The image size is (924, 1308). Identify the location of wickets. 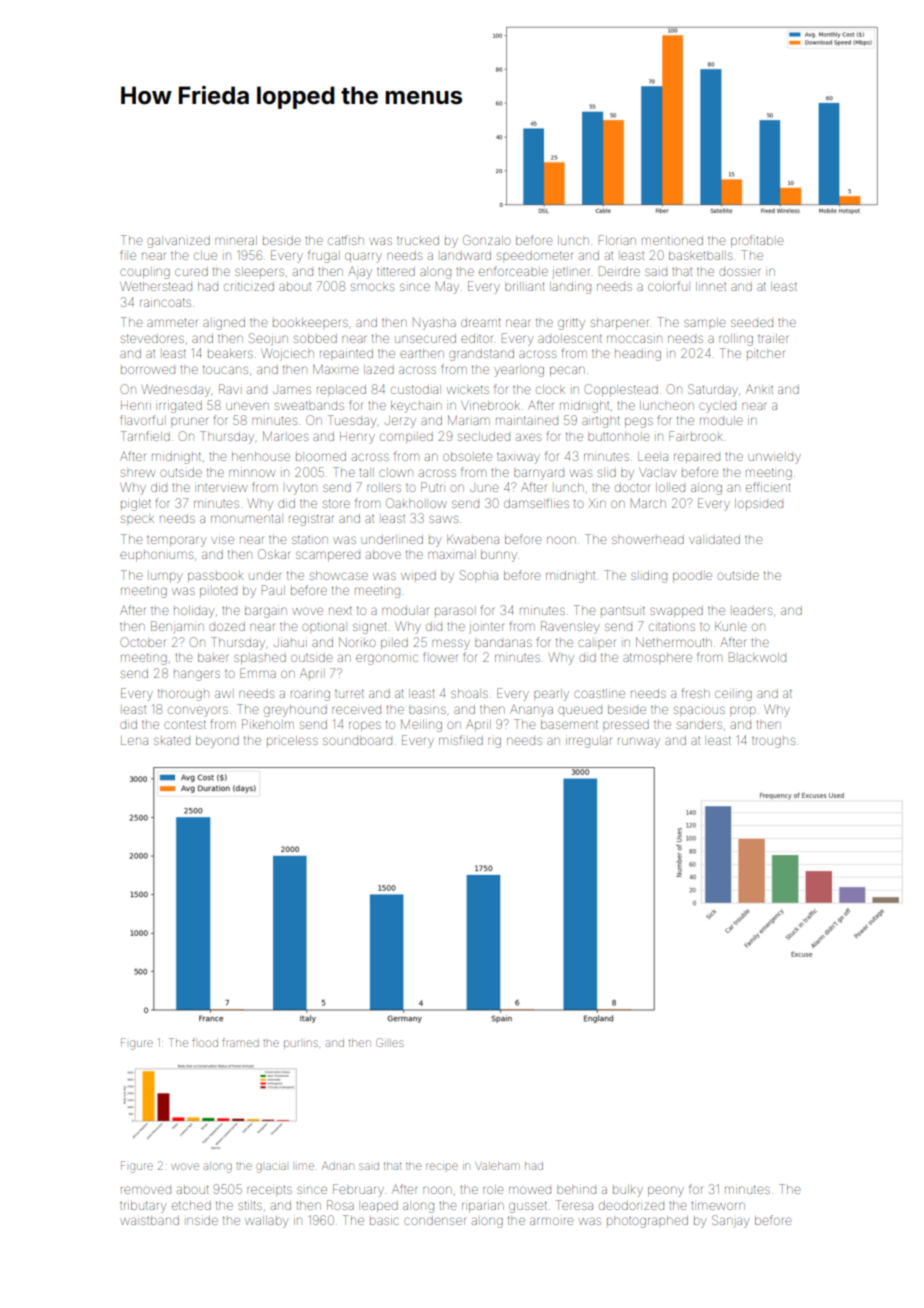
(468, 389).
